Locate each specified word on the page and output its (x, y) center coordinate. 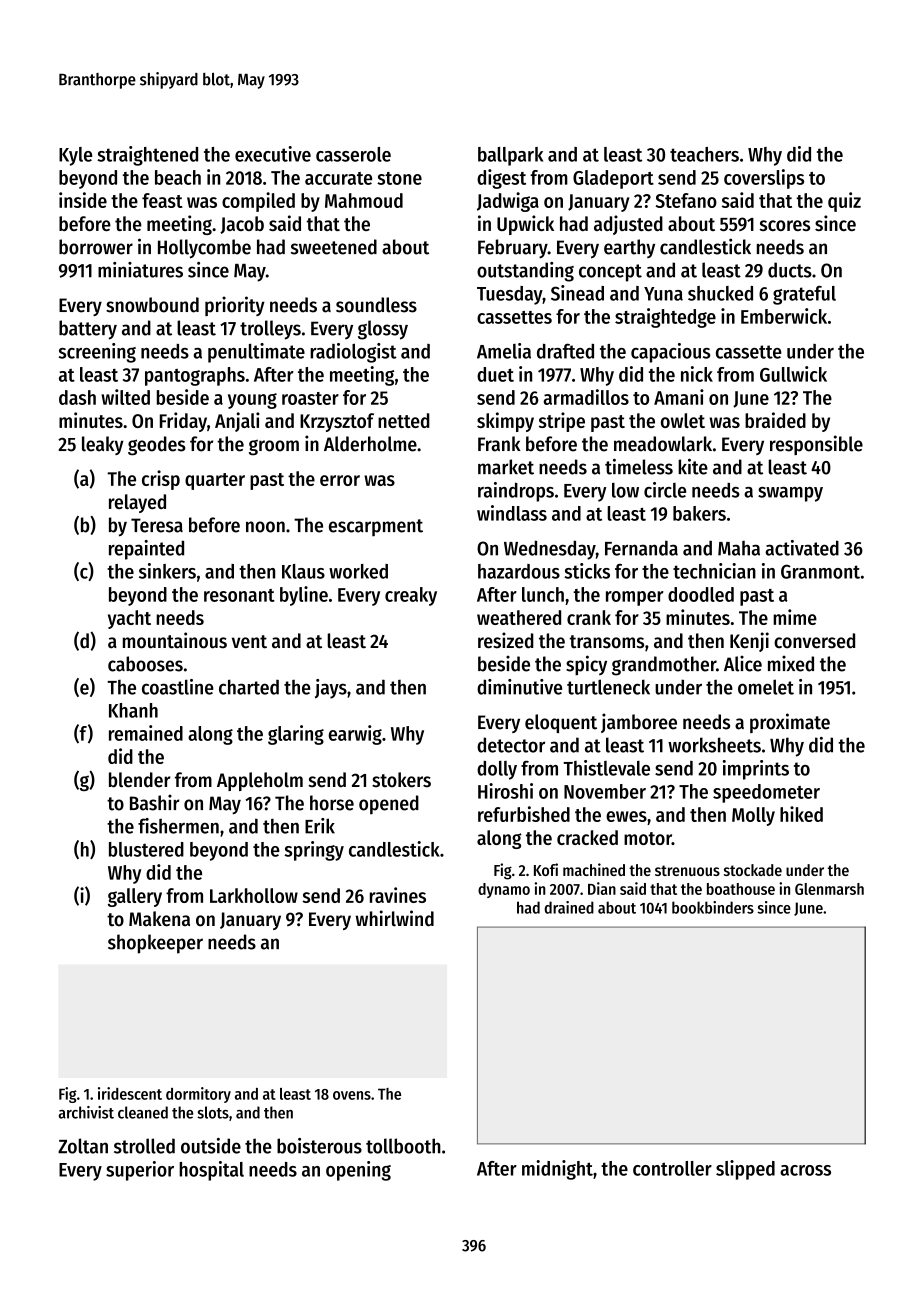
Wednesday (550, 550)
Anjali (237, 422)
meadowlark (663, 444)
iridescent (130, 1093)
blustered (146, 849)
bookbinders (713, 907)
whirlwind (395, 918)
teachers (704, 154)
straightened (147, 156)
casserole (353, 154)
